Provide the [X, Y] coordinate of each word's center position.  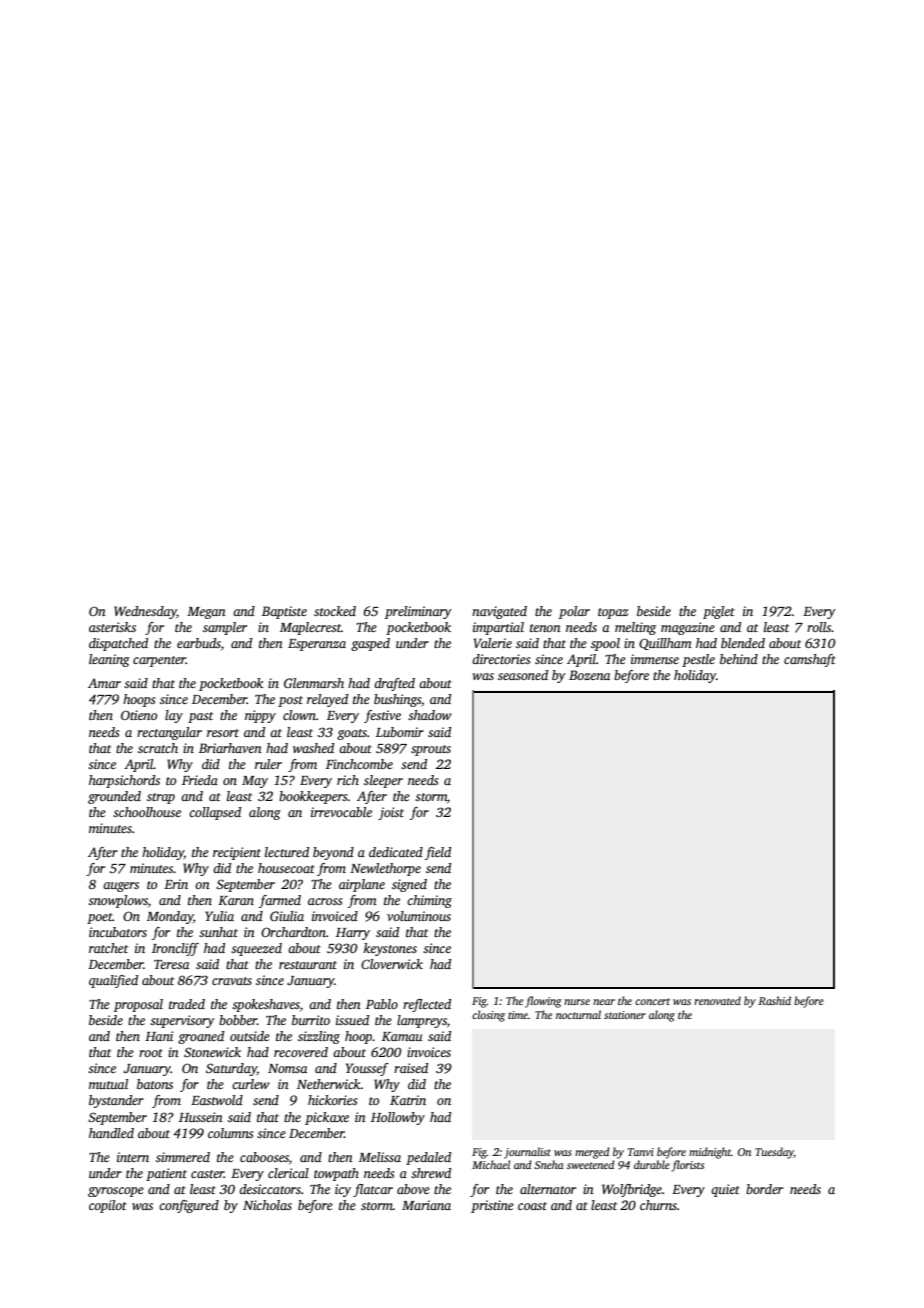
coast [532, 1206]
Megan [206, 613]
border [764, 1189]
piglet [719, 612]
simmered [183, 1157]
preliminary [418, 612]
